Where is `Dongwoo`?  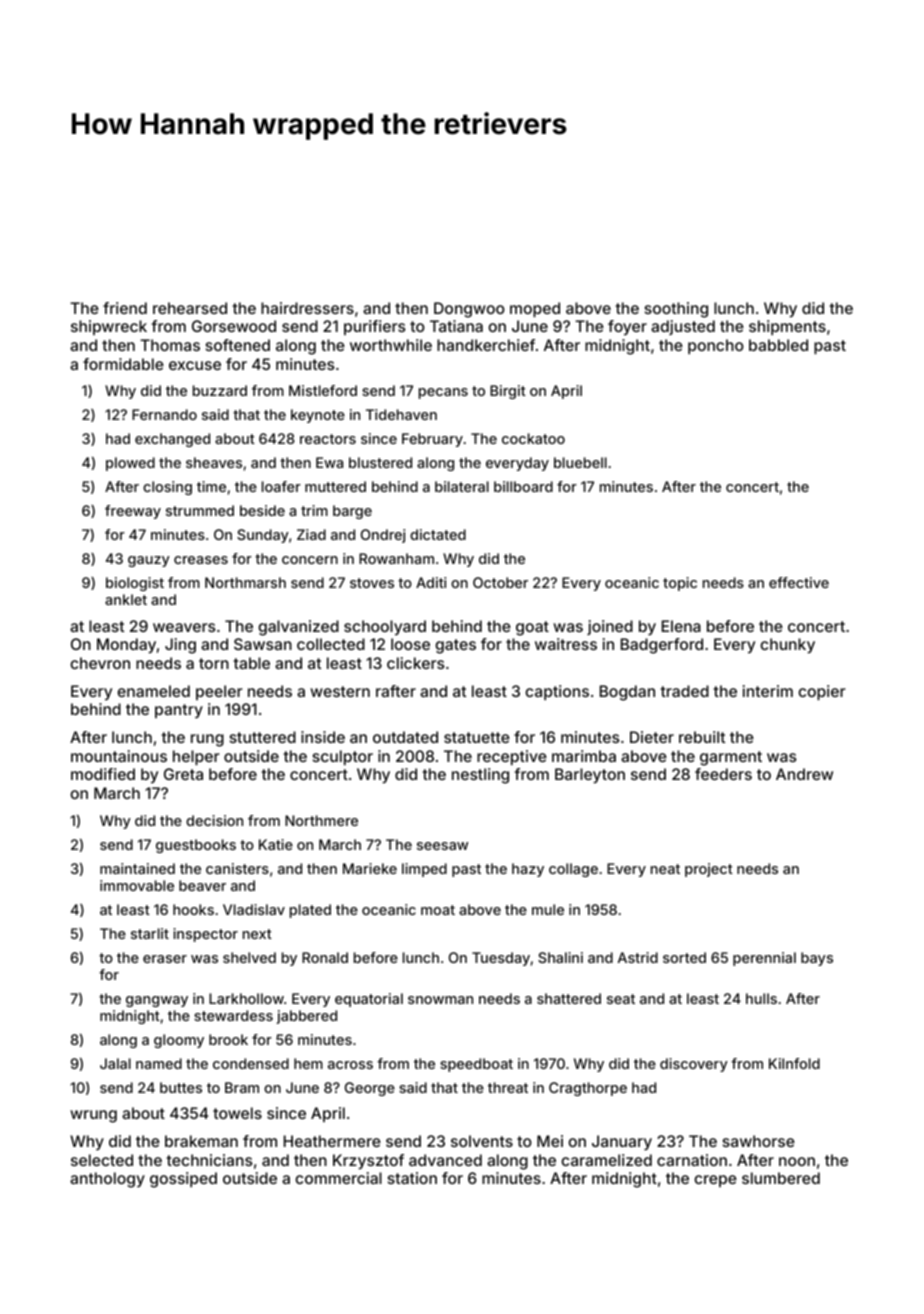
Dongwoo is located at coordinates (469, 310).
